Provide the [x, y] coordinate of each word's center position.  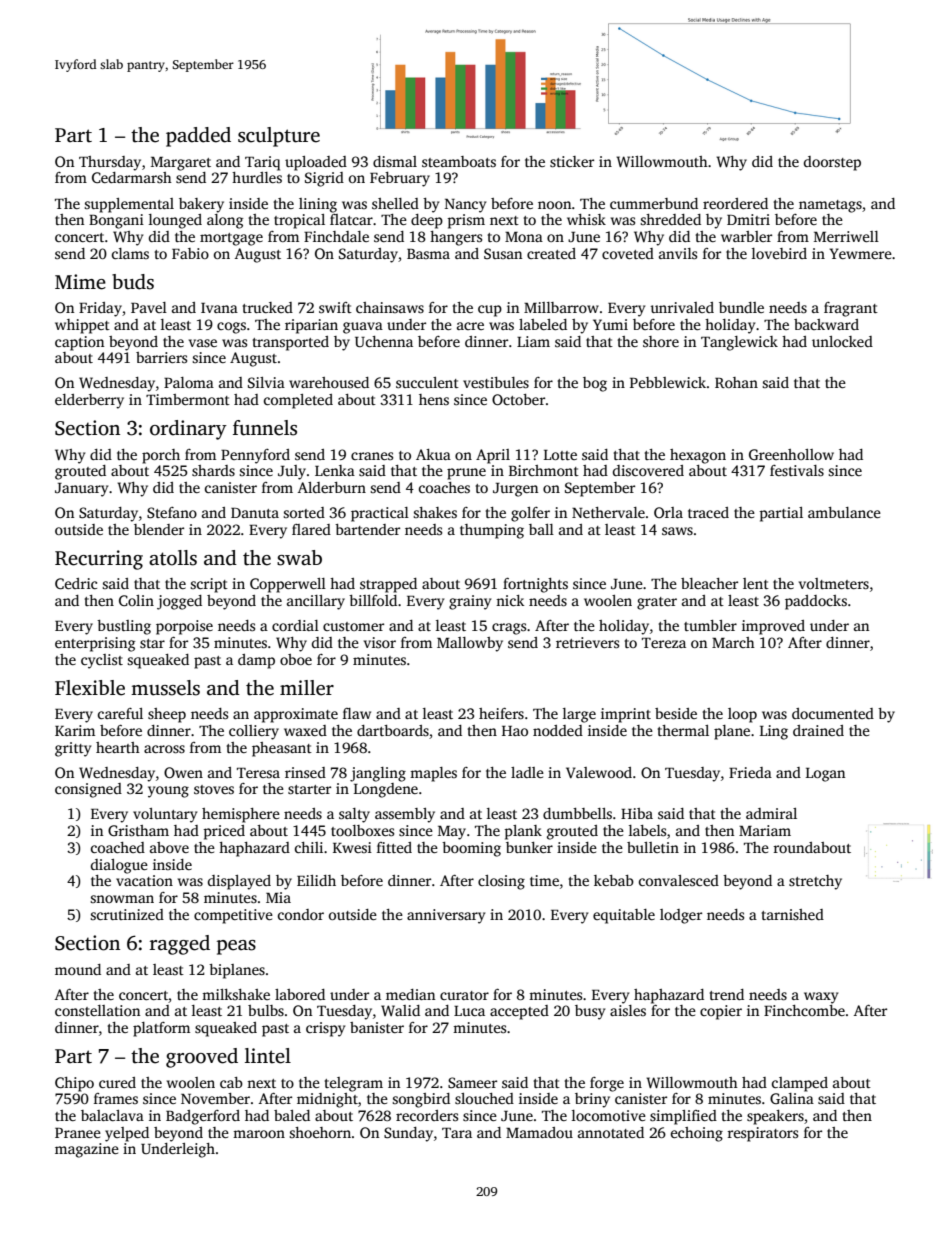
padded [198, 137]
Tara [457, 1133]
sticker [572, 161]
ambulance [844, 512]
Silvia [266, 382]
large [579, 715]
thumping [492, 531]
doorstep [832, 163]
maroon [259, 1134]
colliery [254, 732]
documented [833, 713]
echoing [697, 1134]
